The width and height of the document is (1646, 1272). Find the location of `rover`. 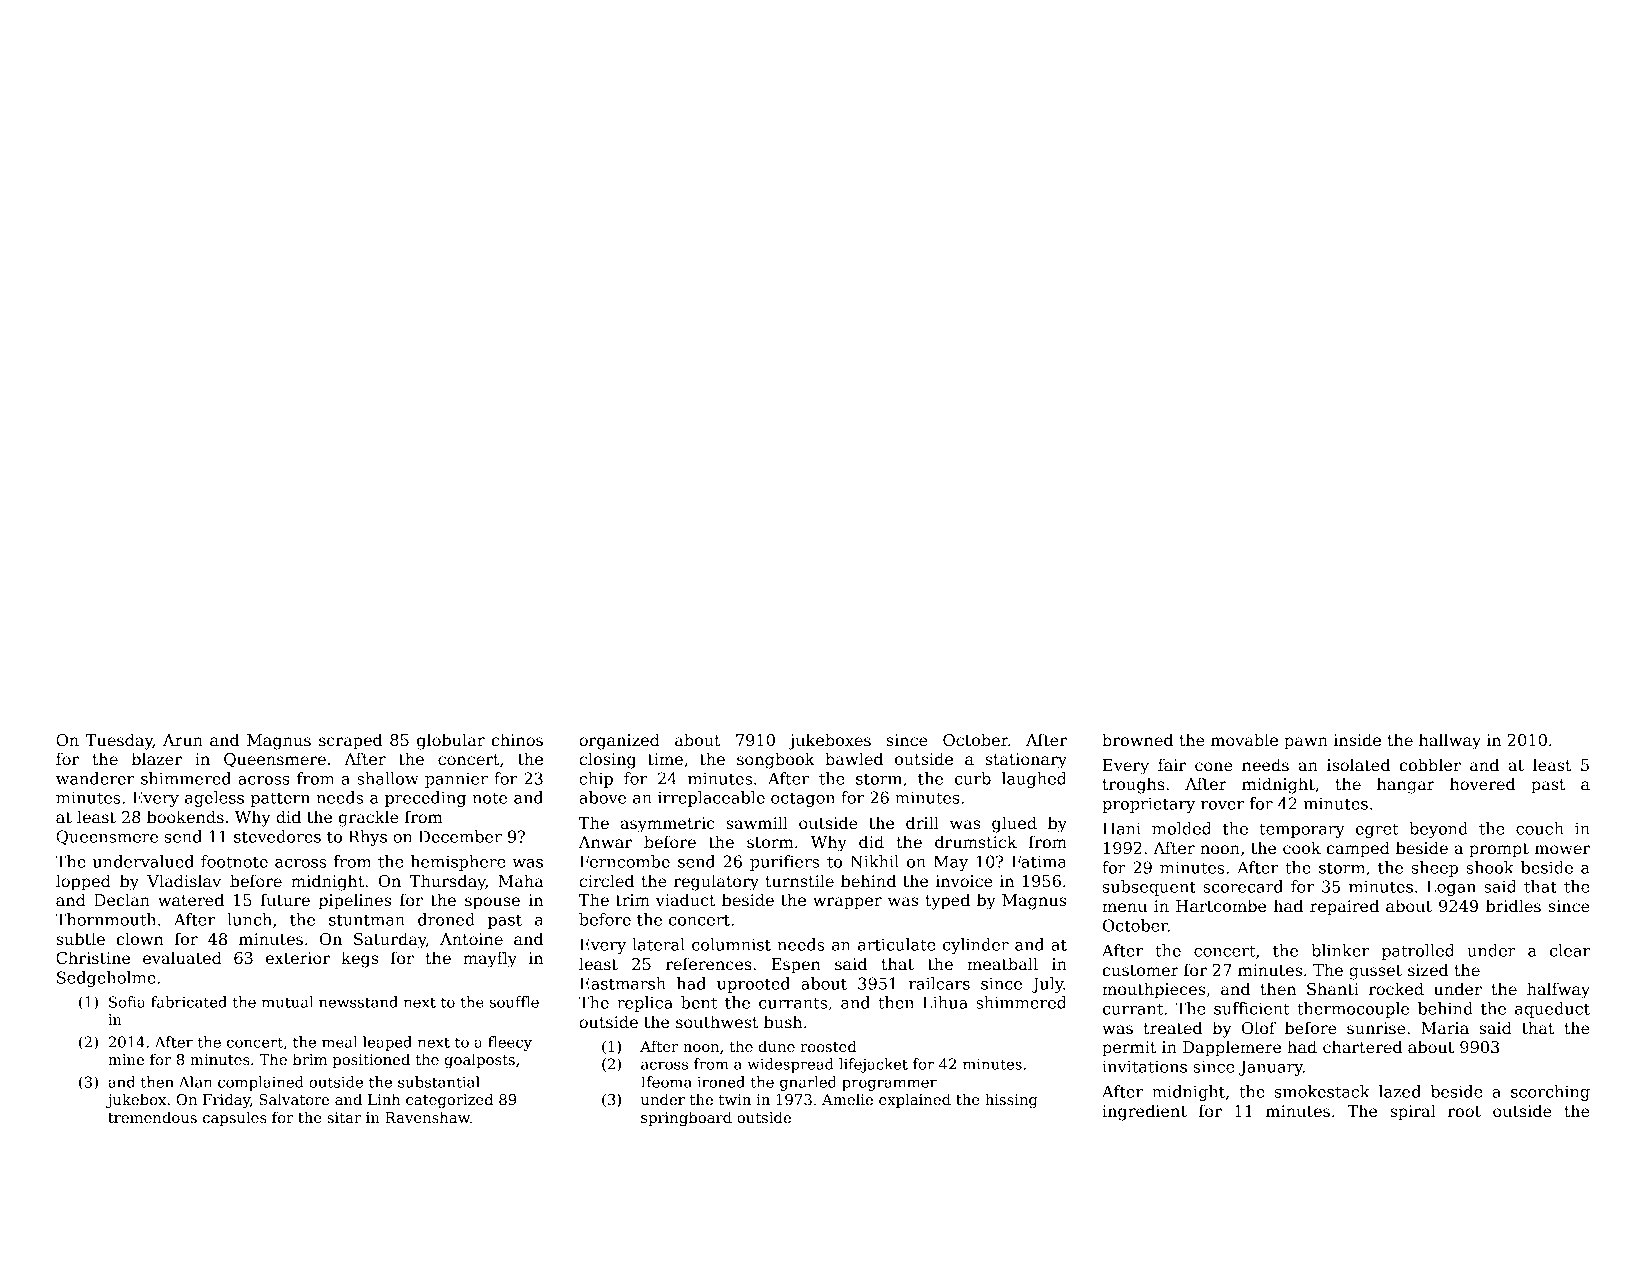

rover is located at coordinates (1222, 805).
